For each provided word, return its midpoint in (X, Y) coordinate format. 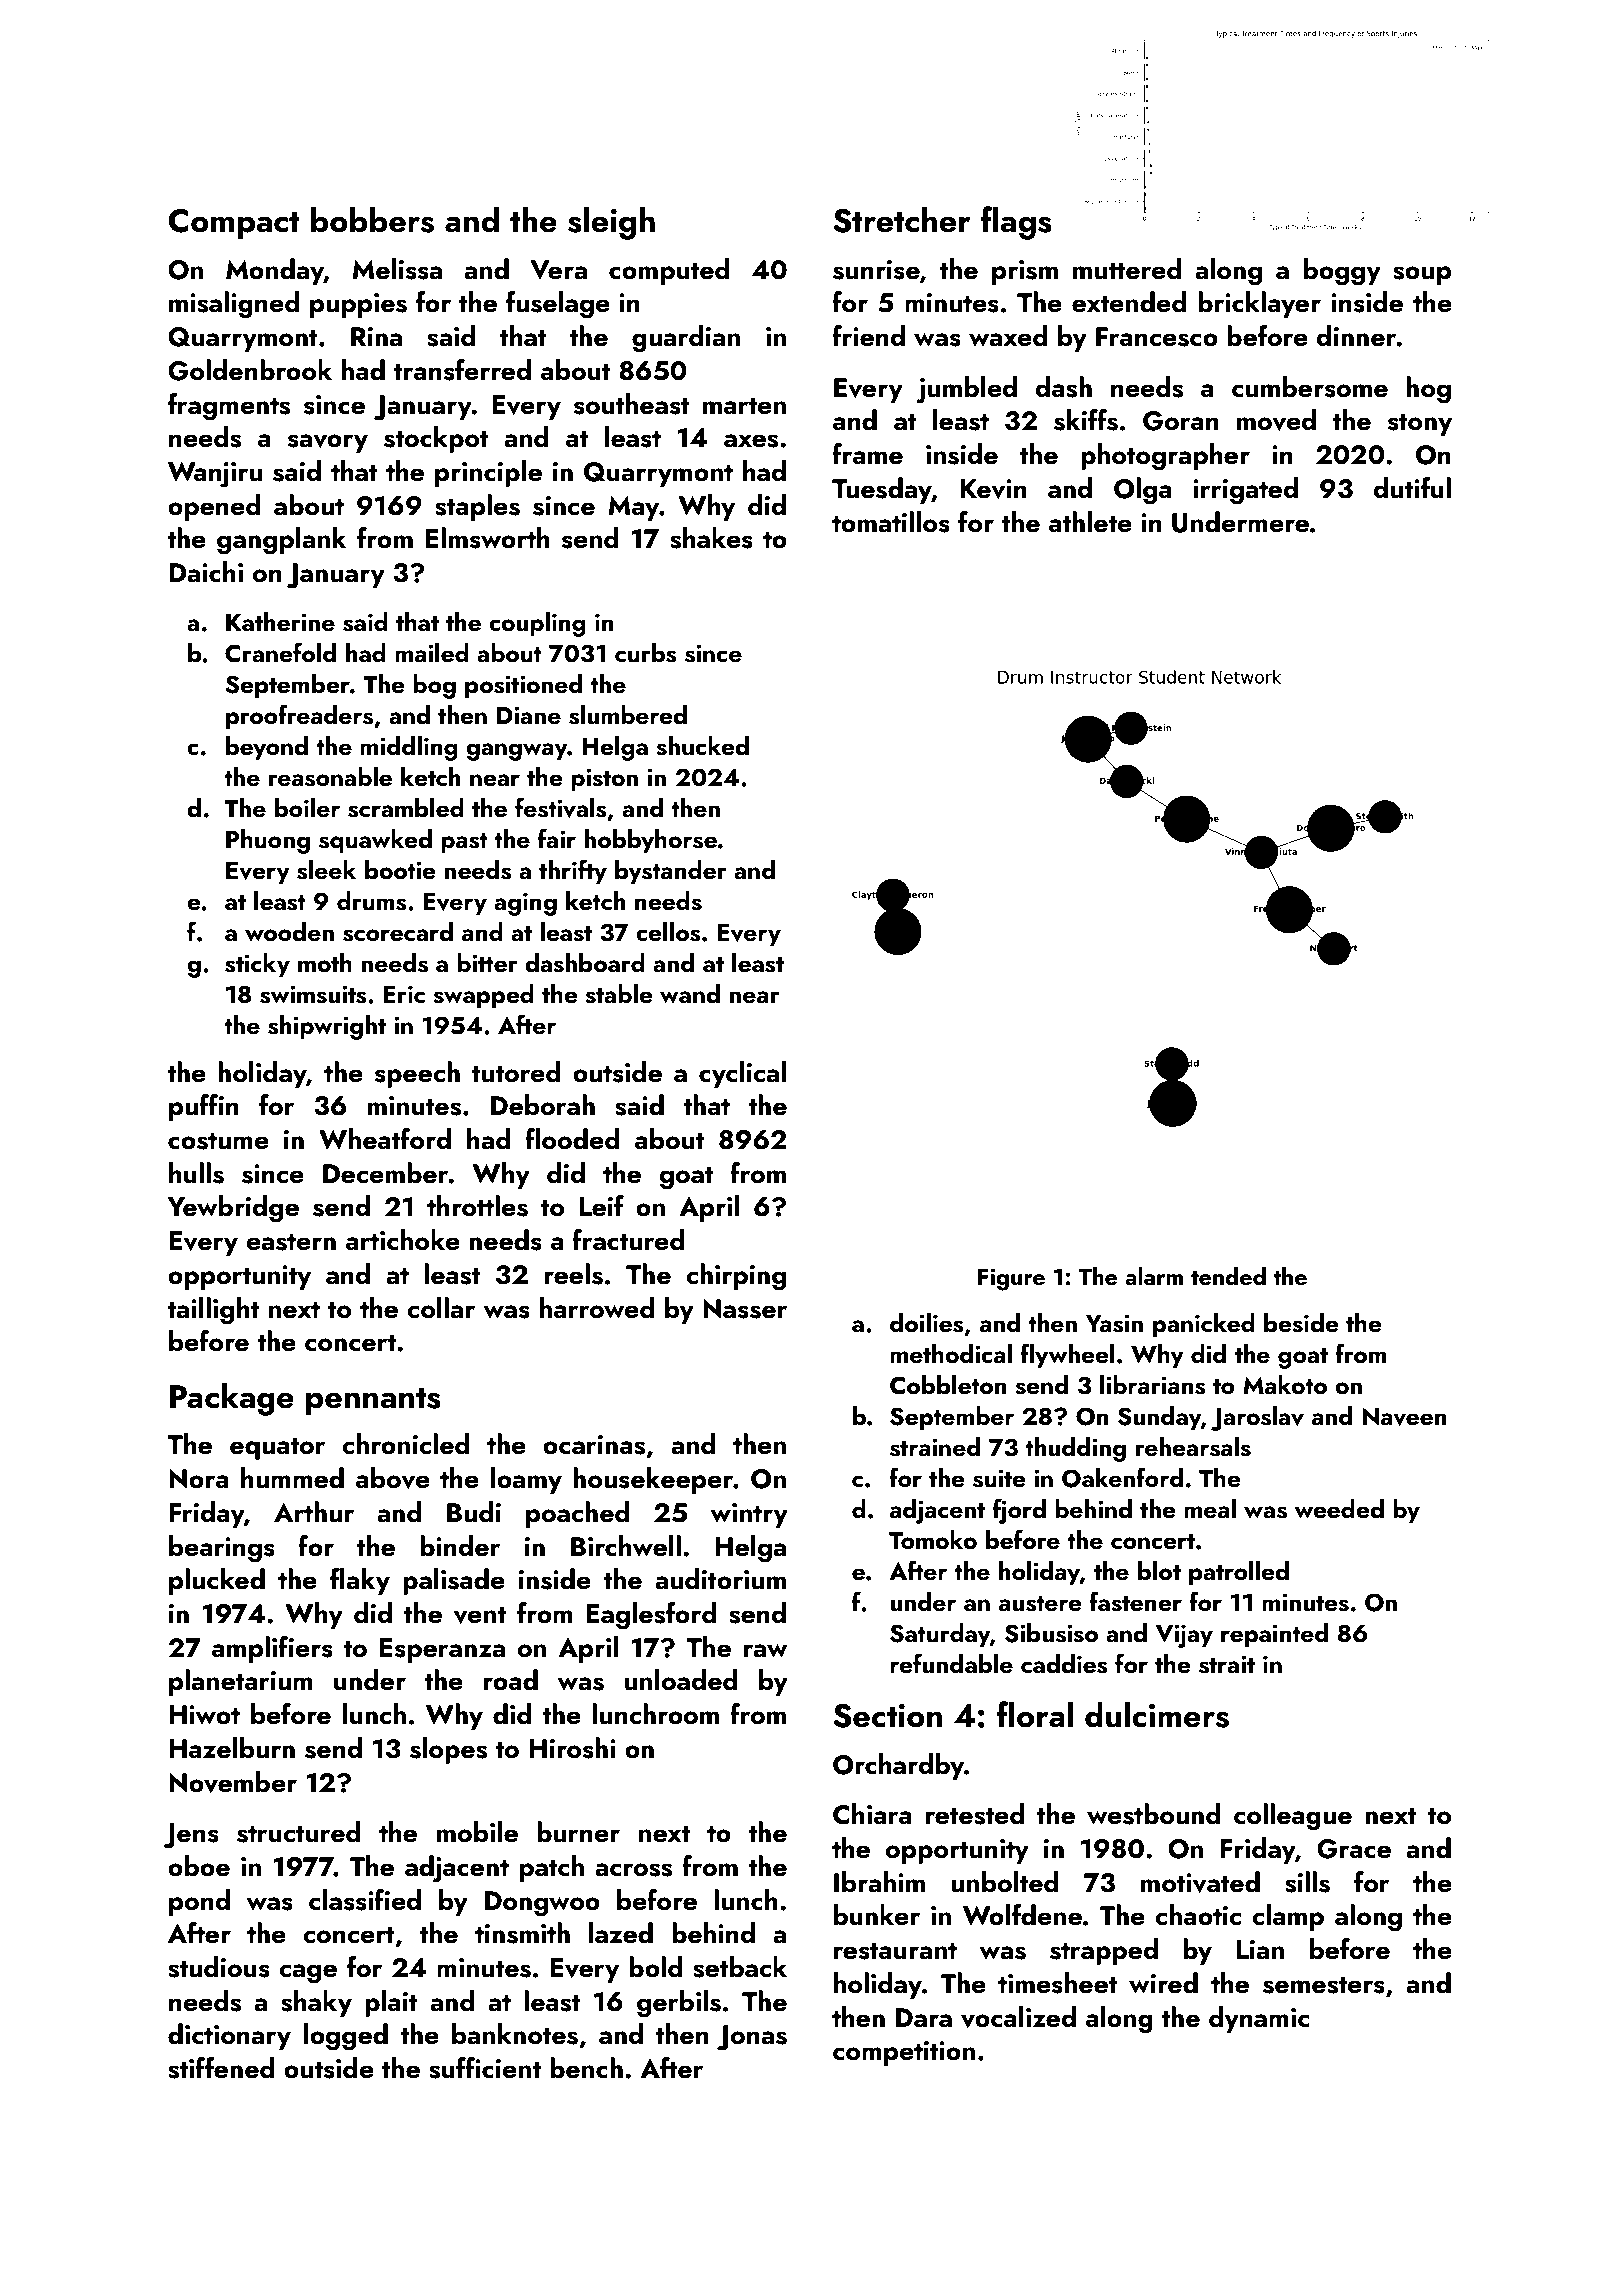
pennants (373, 1401)
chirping (736, 1277)
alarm (1154, 1276)
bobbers (372, 219)
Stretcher (902, 219)
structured (299, 1832)
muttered (1127, 269)
